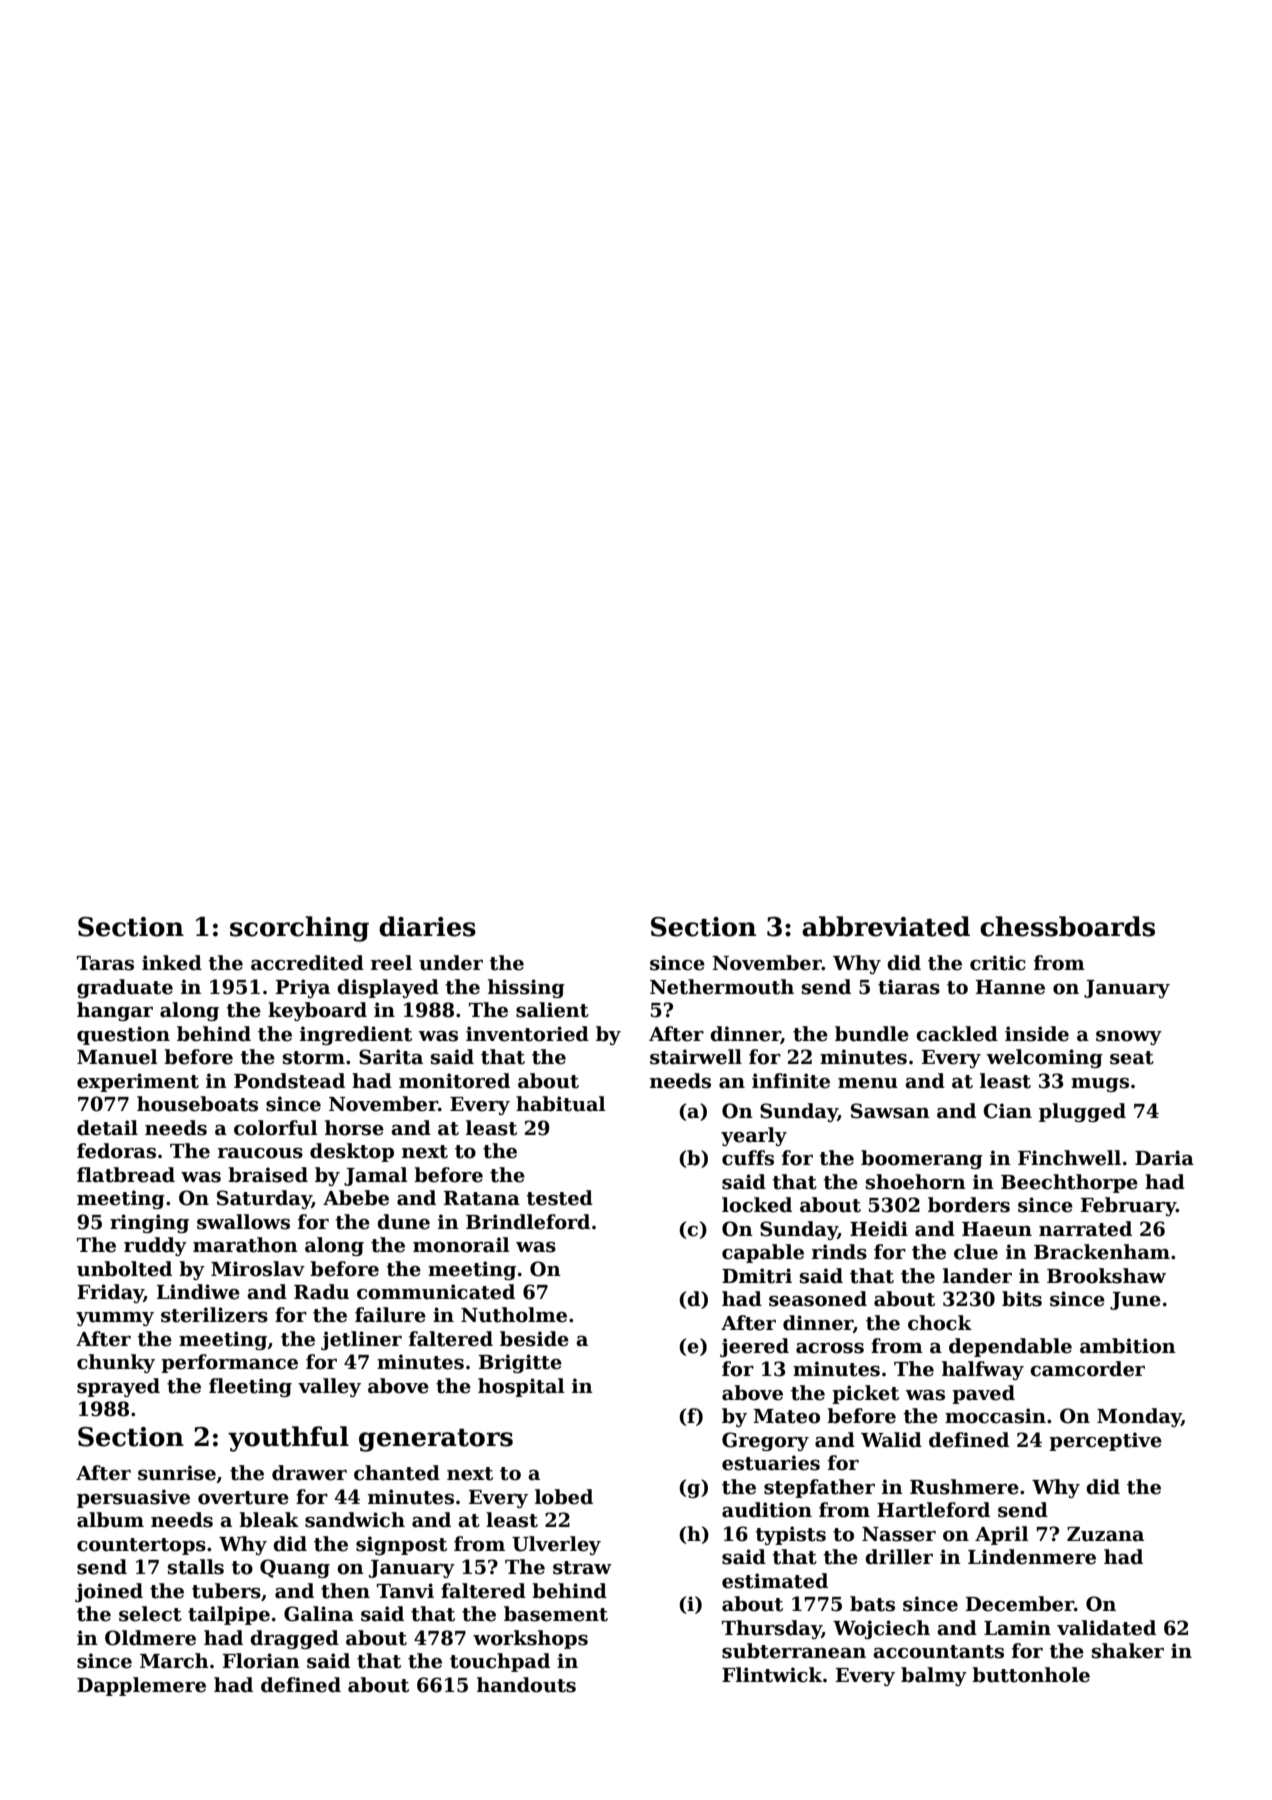 This screenshot has height=1800, width=1272. Describe the element at coordinates (314, 1058) in the screenshot. I see `storm` at that location.
